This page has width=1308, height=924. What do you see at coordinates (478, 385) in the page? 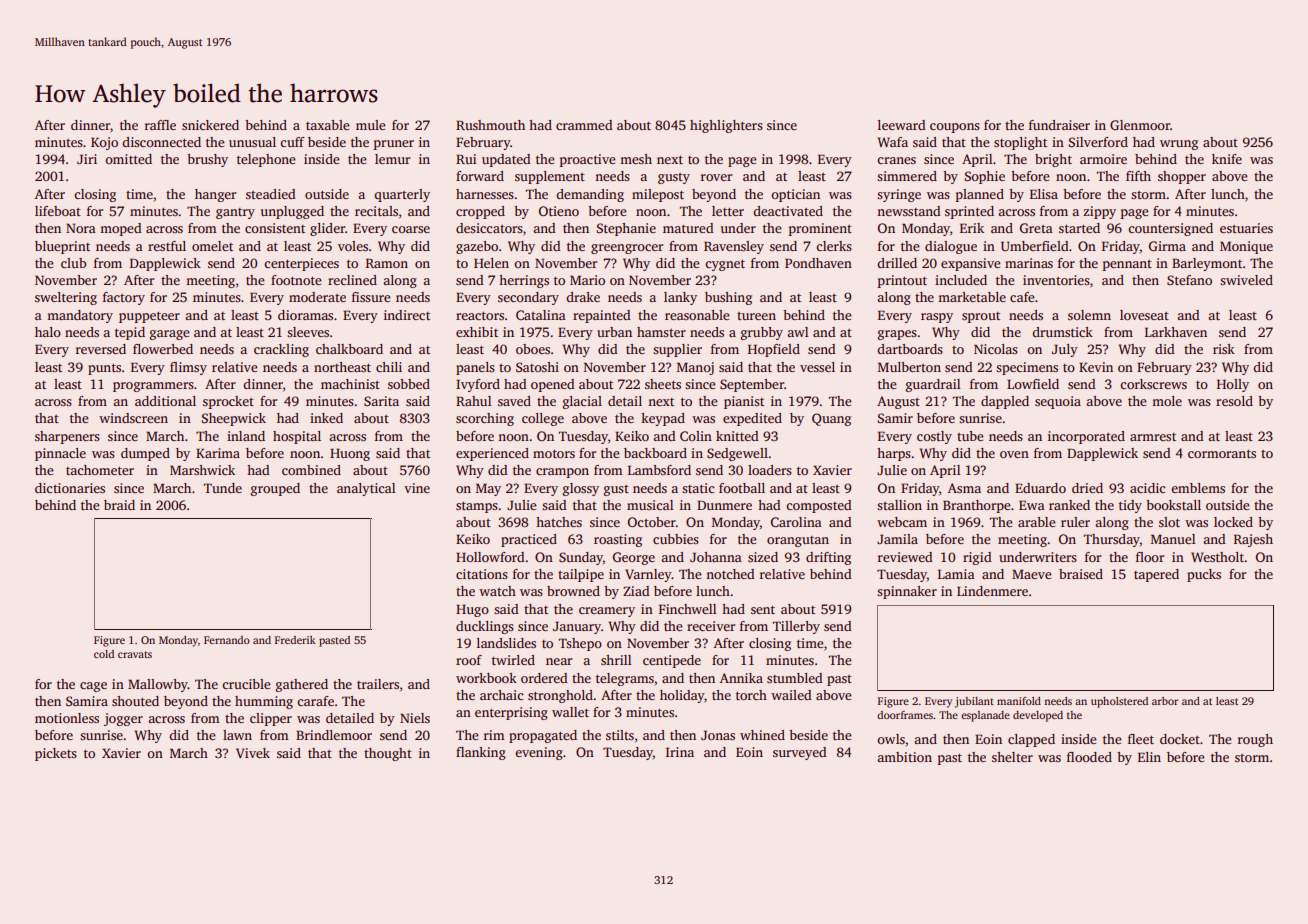
I see `Ivyford` at bounding box center [478, 385].
